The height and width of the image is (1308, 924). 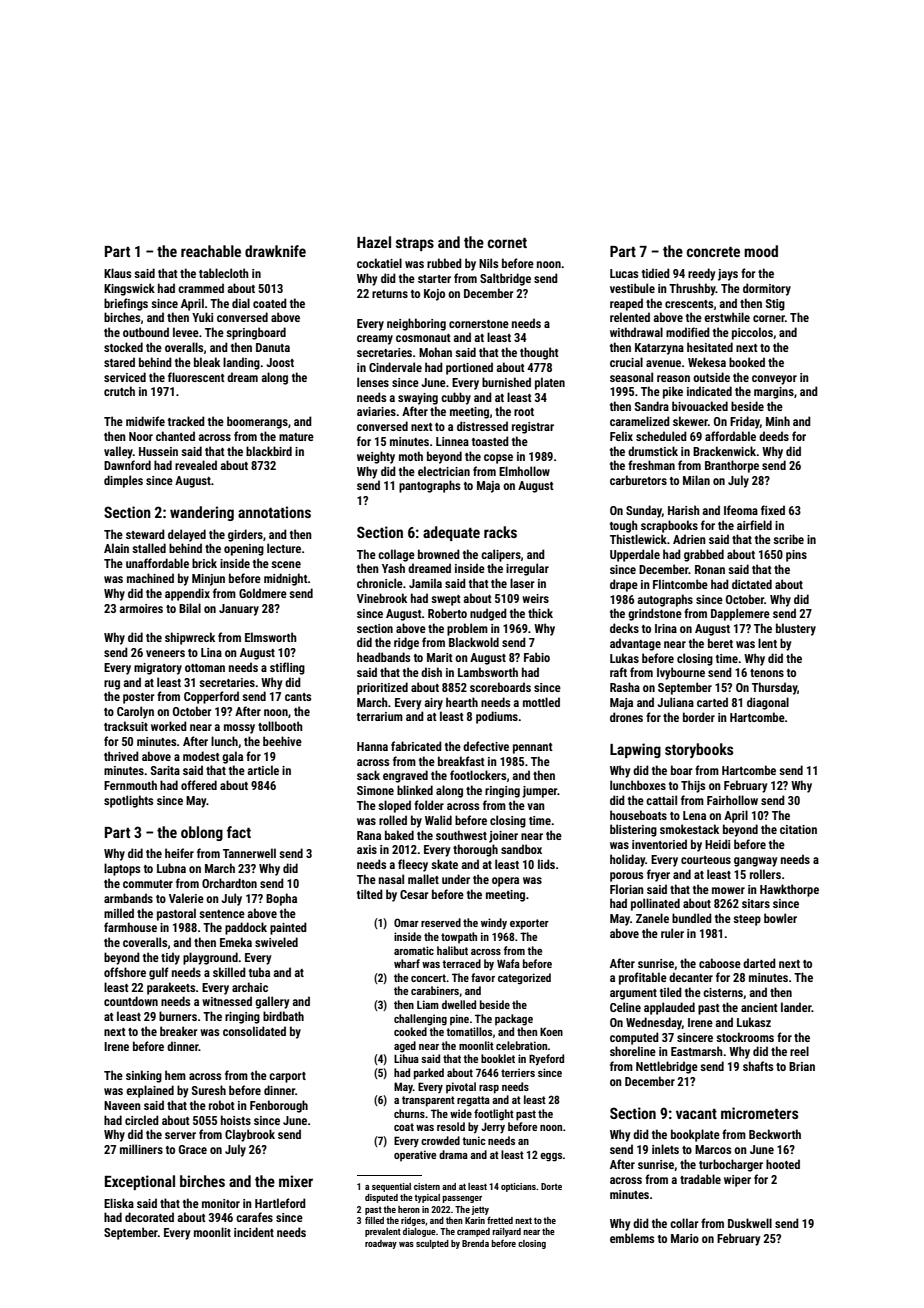 What do you see at coordinates (713, 252) in the image?
I see `concrete` at bounding box center [713, 252].
